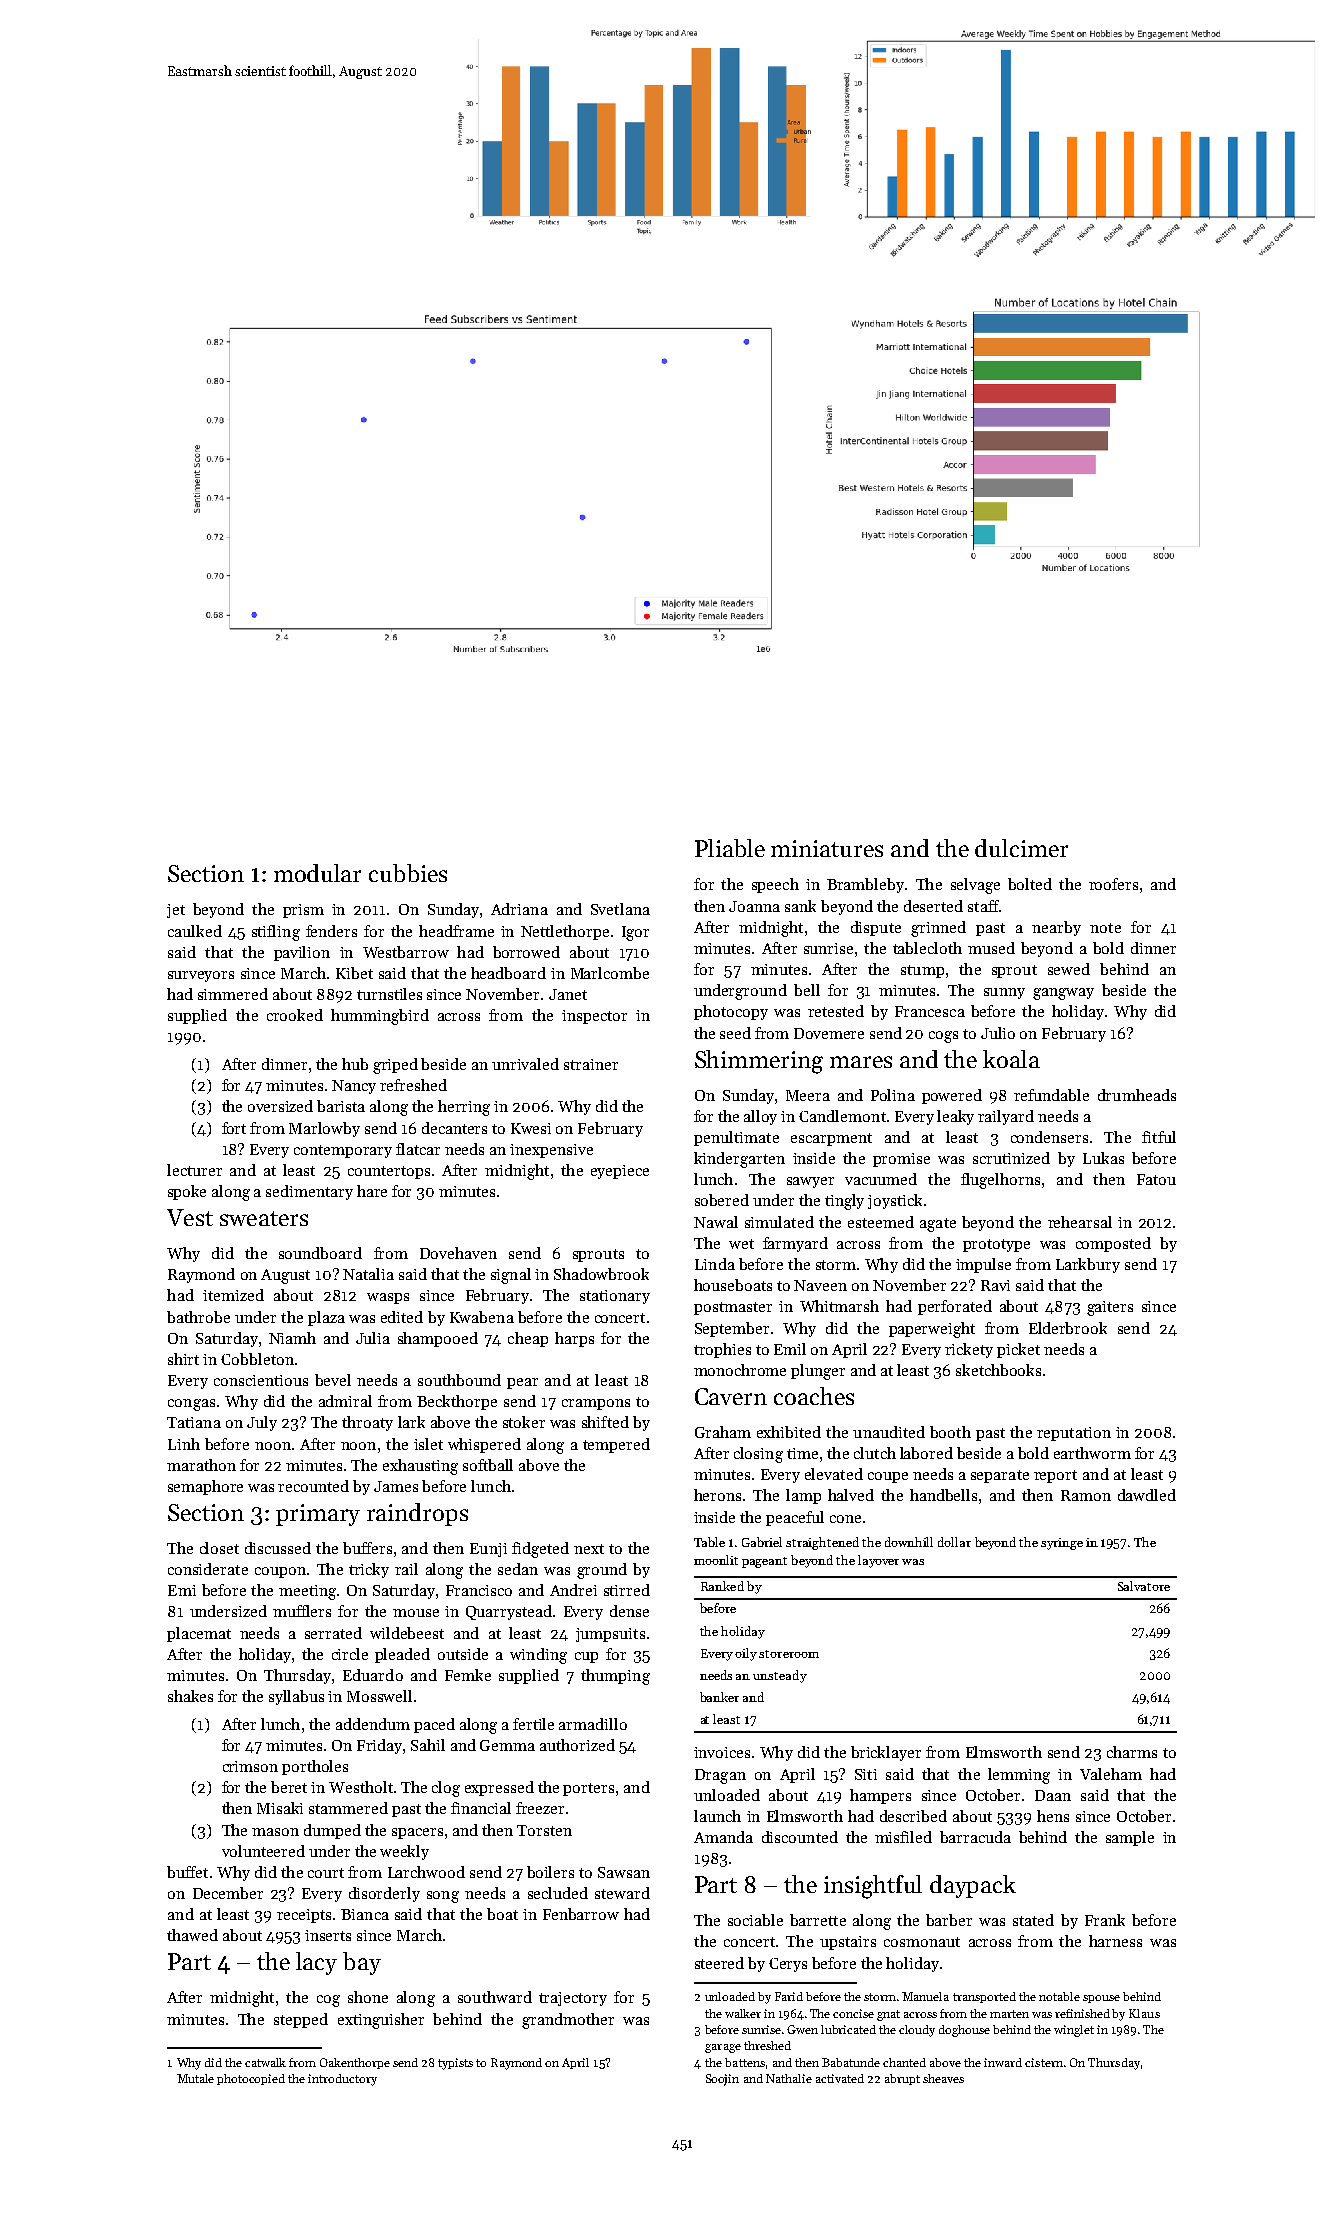 This screenshot has width=1344, height=2214. Describe the element at coordinates (955, 1117) in the screenshot. I see `leaky` at that location.
